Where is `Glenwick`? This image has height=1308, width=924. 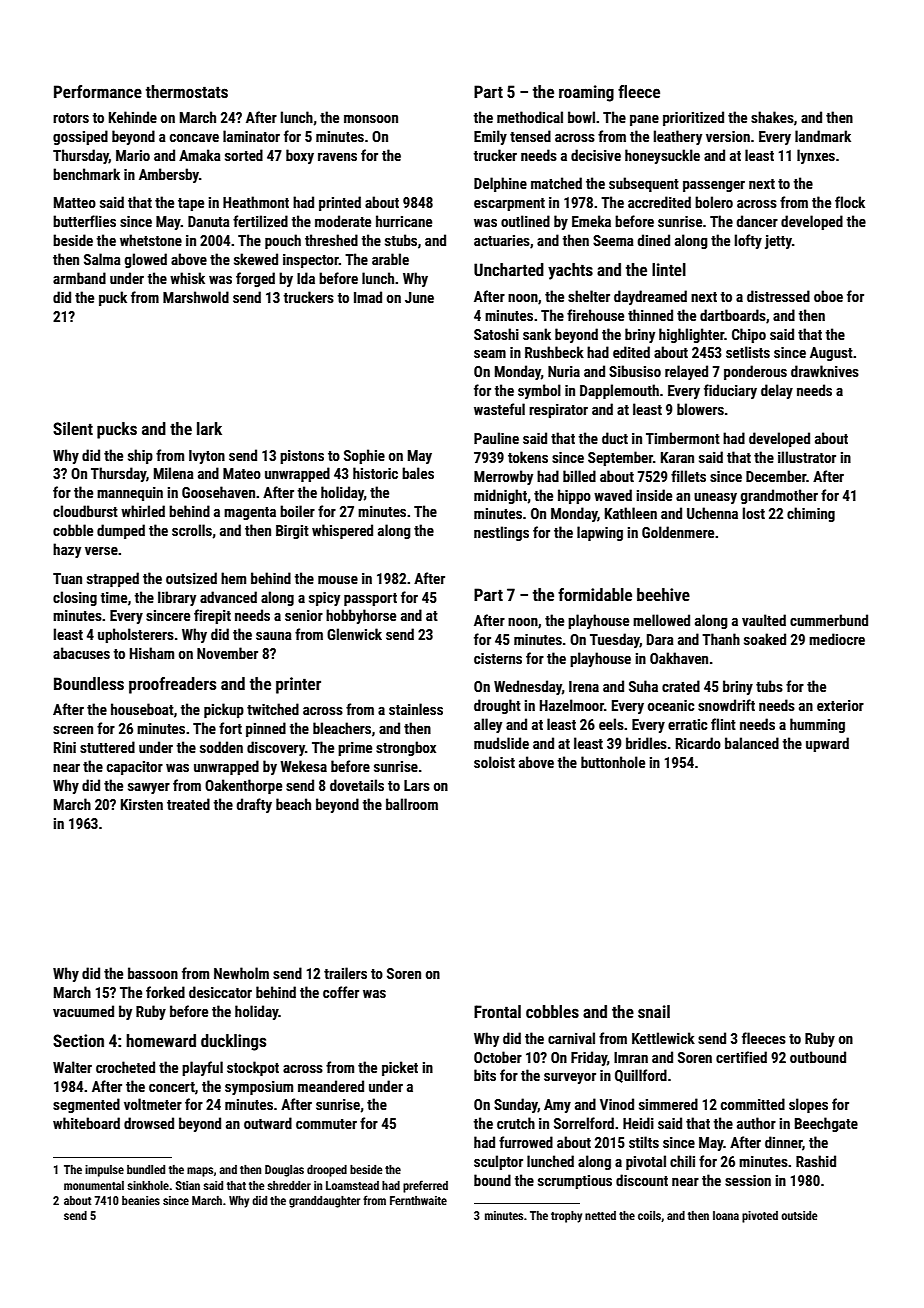 Glenwick is located at coordinates (354, 634).
